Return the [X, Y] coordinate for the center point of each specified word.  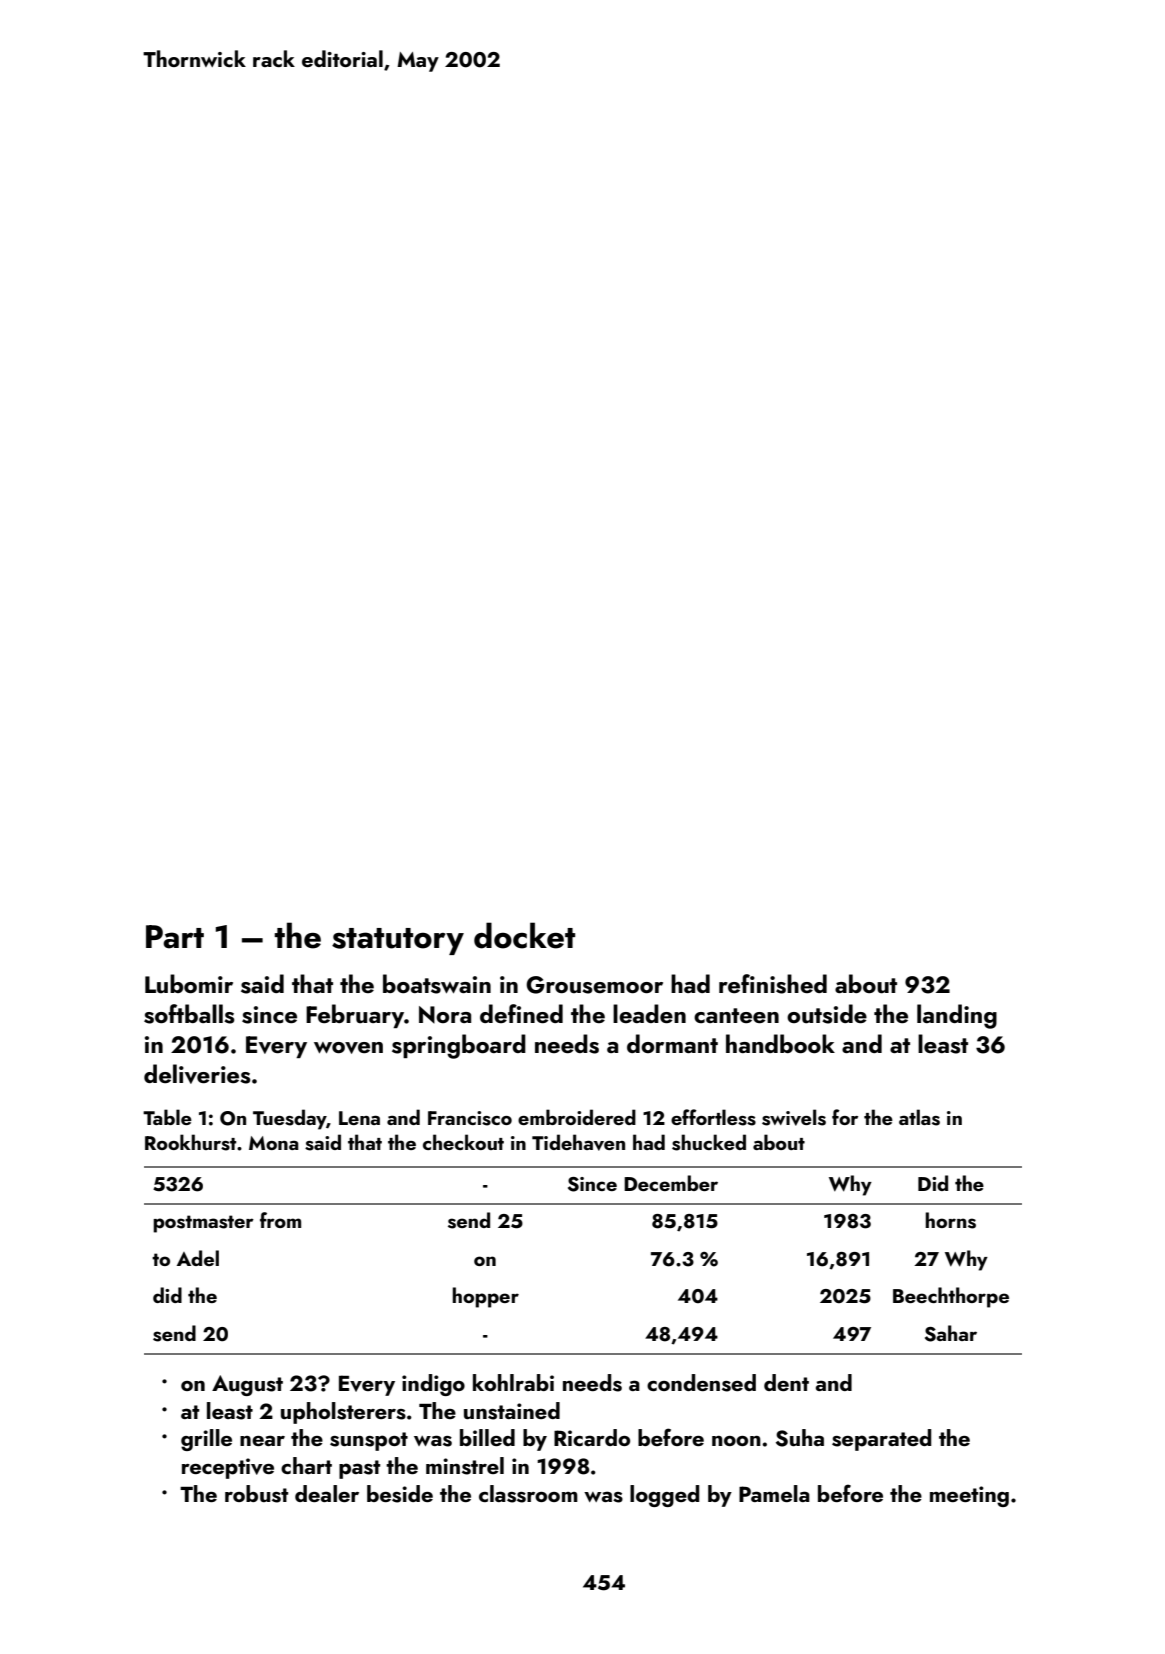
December [671, 1183]
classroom [528, 1494]
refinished [773, 984]
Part [175, 937]
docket [524, 935]
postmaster [203, 1224]
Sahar [951, 1333]
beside [400, 1494]
